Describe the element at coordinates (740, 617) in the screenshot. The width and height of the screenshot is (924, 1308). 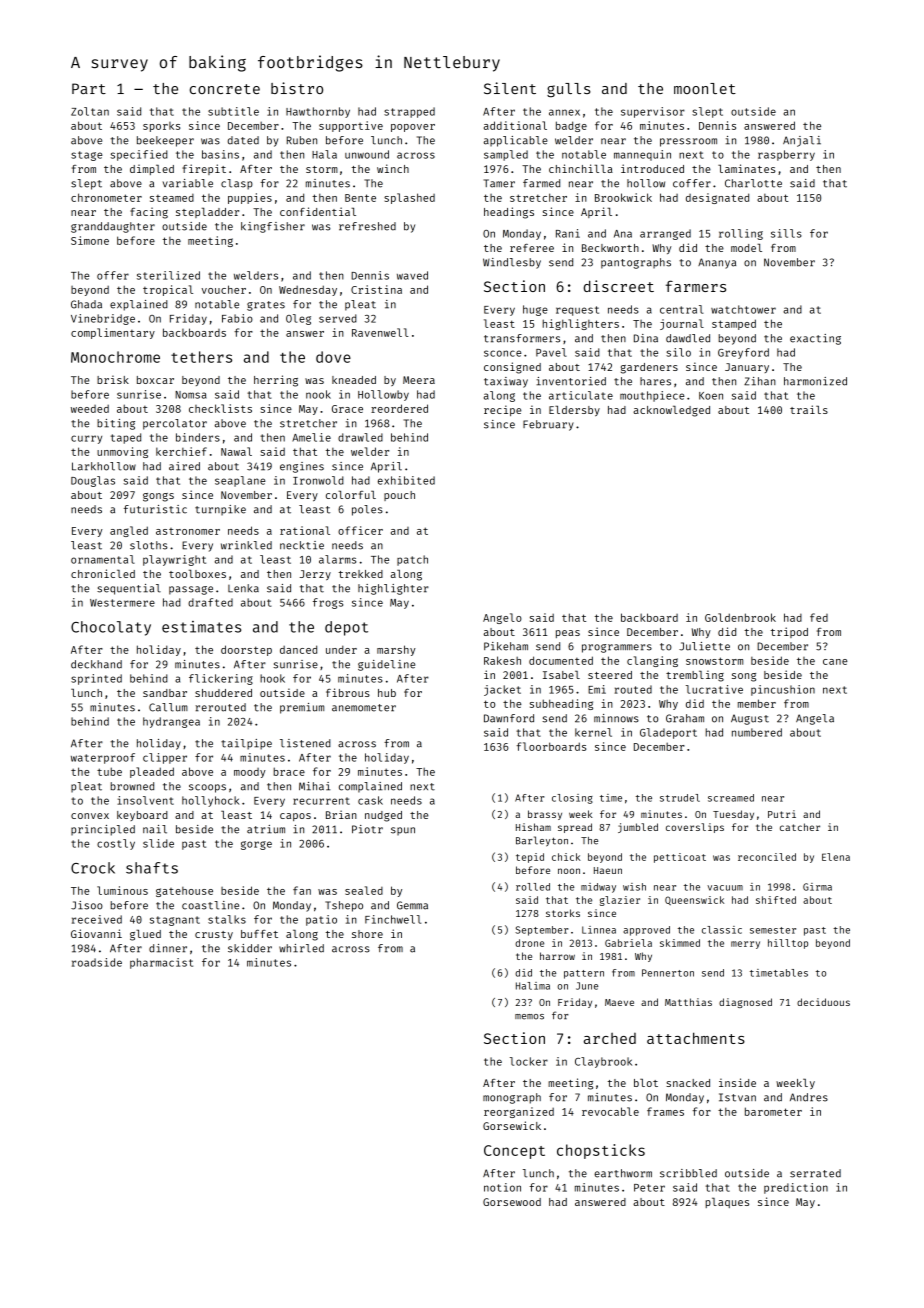
I see `Goldenbrook` at that location.
